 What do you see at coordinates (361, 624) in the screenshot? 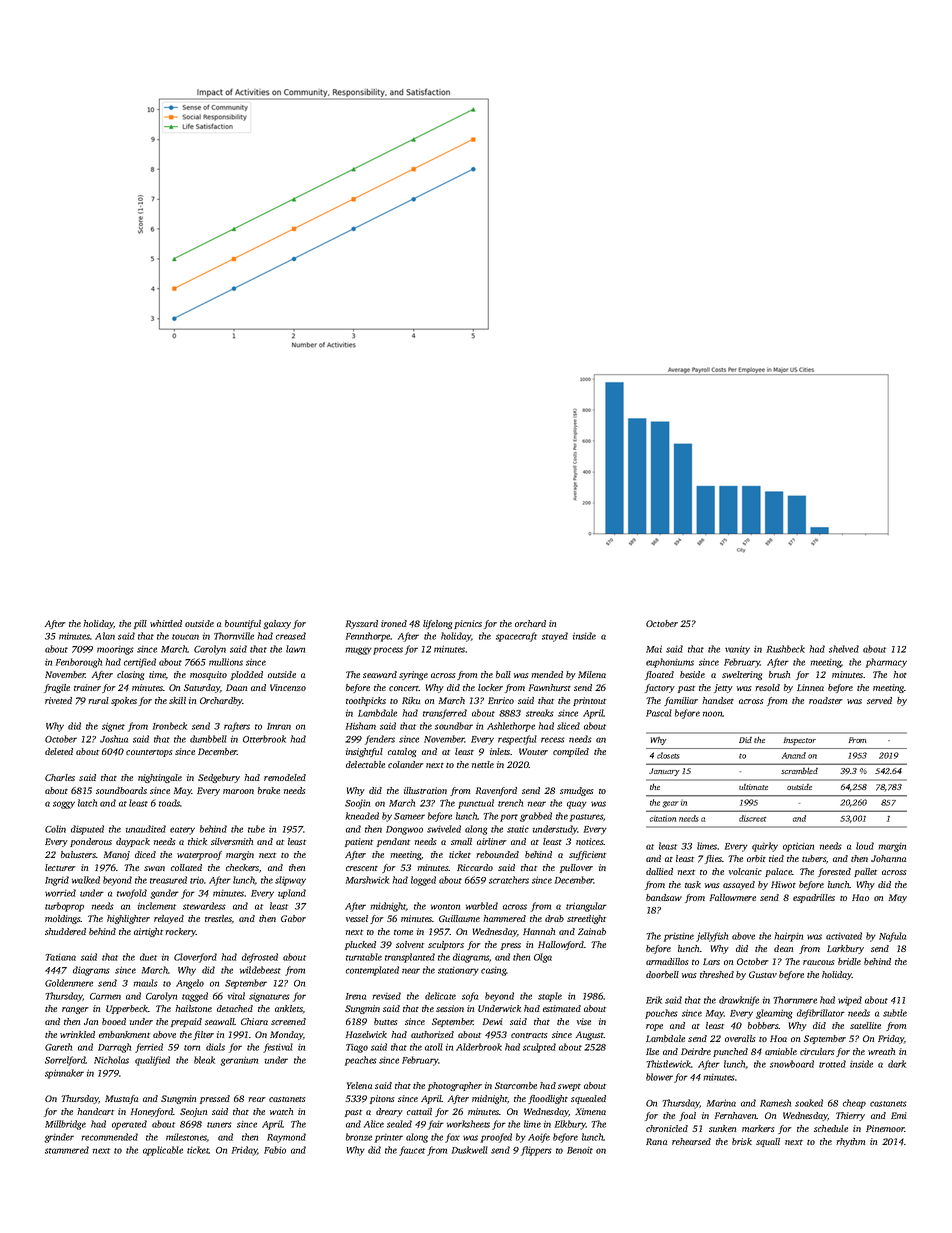
I see `Ryszard` at bounding box center [361, 624].
